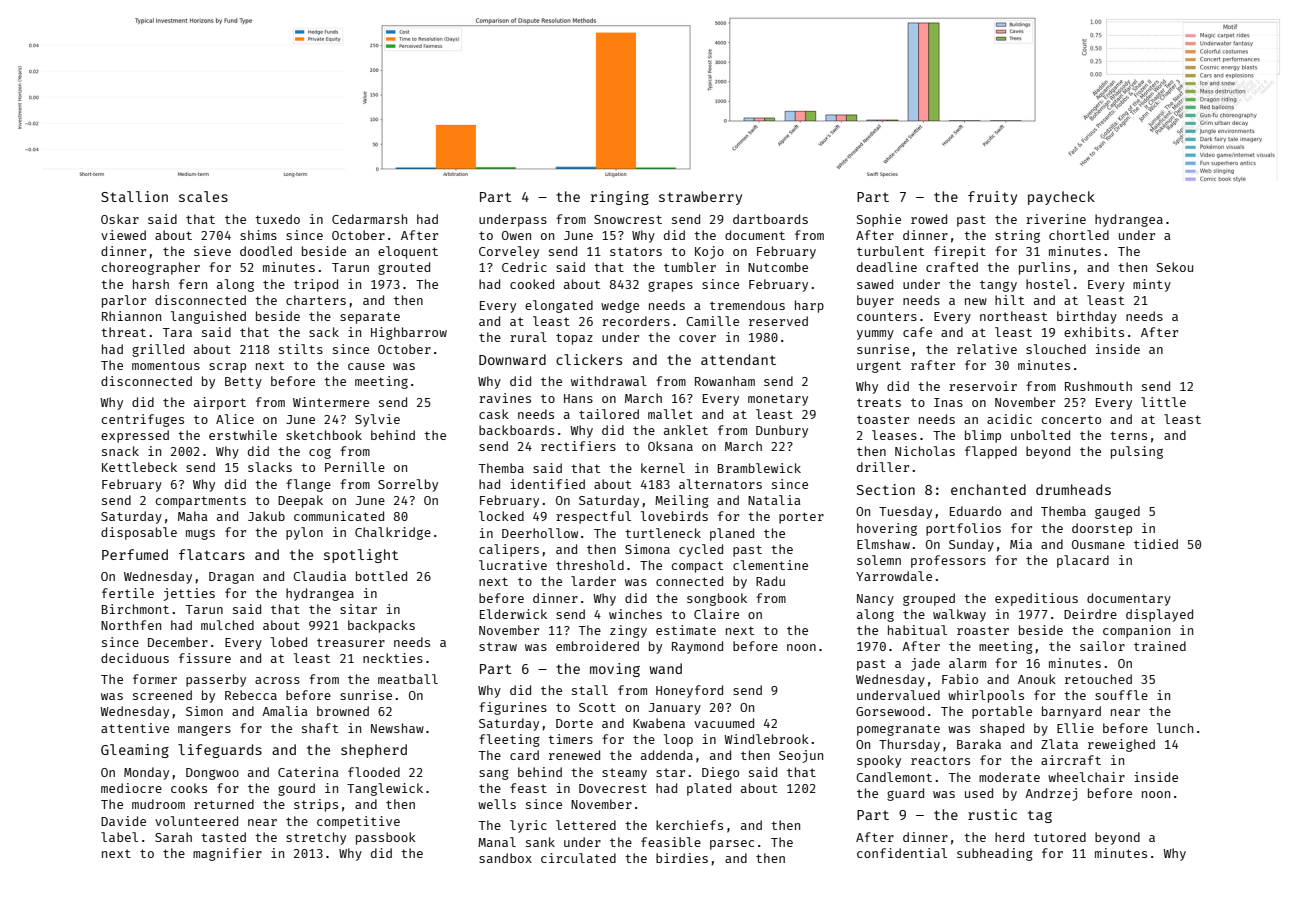  Describe the element at coordinates (203, 196) in the screenshot. I see `scales` at that location.
